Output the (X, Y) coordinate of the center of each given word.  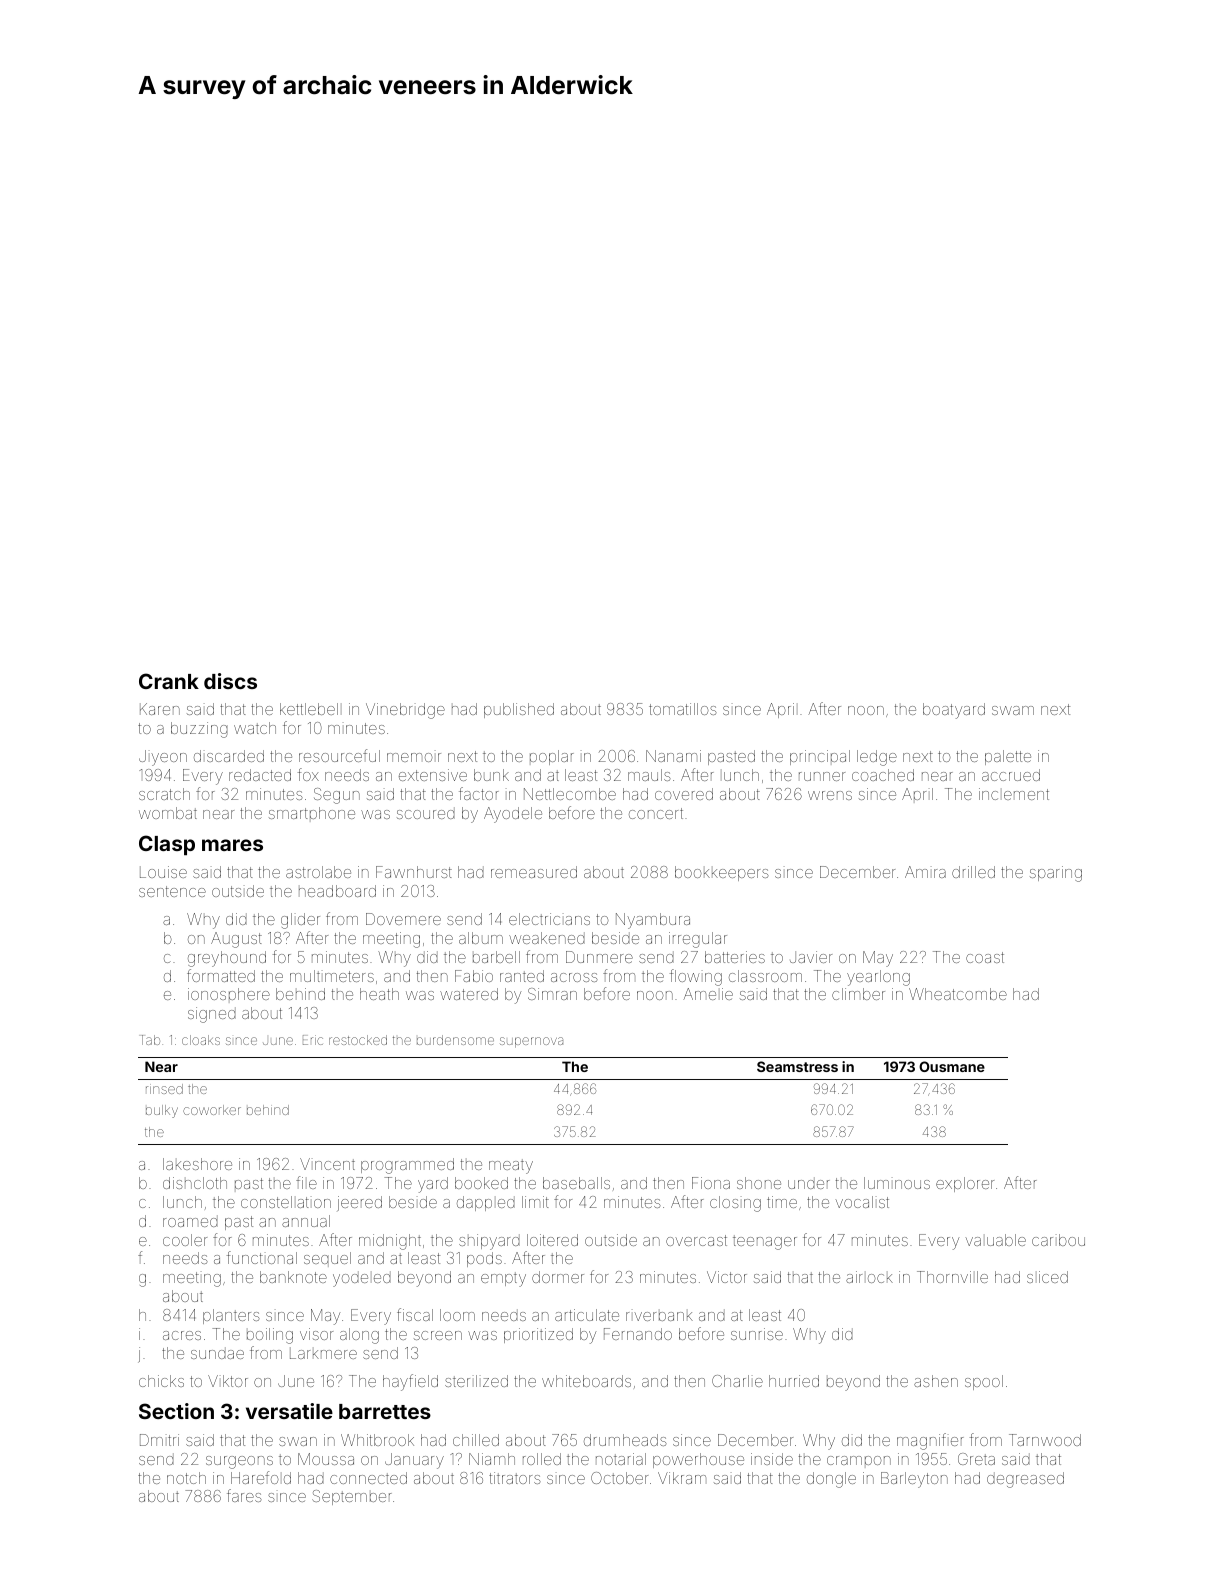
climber (858, 994)
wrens (830, 795)
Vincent (327, 1164)
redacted (260, 775)
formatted (221, 975)
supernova (531, 1042)
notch (186, 1478)
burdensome (455, 1040)
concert (656, 813)
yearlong (878, 978)
